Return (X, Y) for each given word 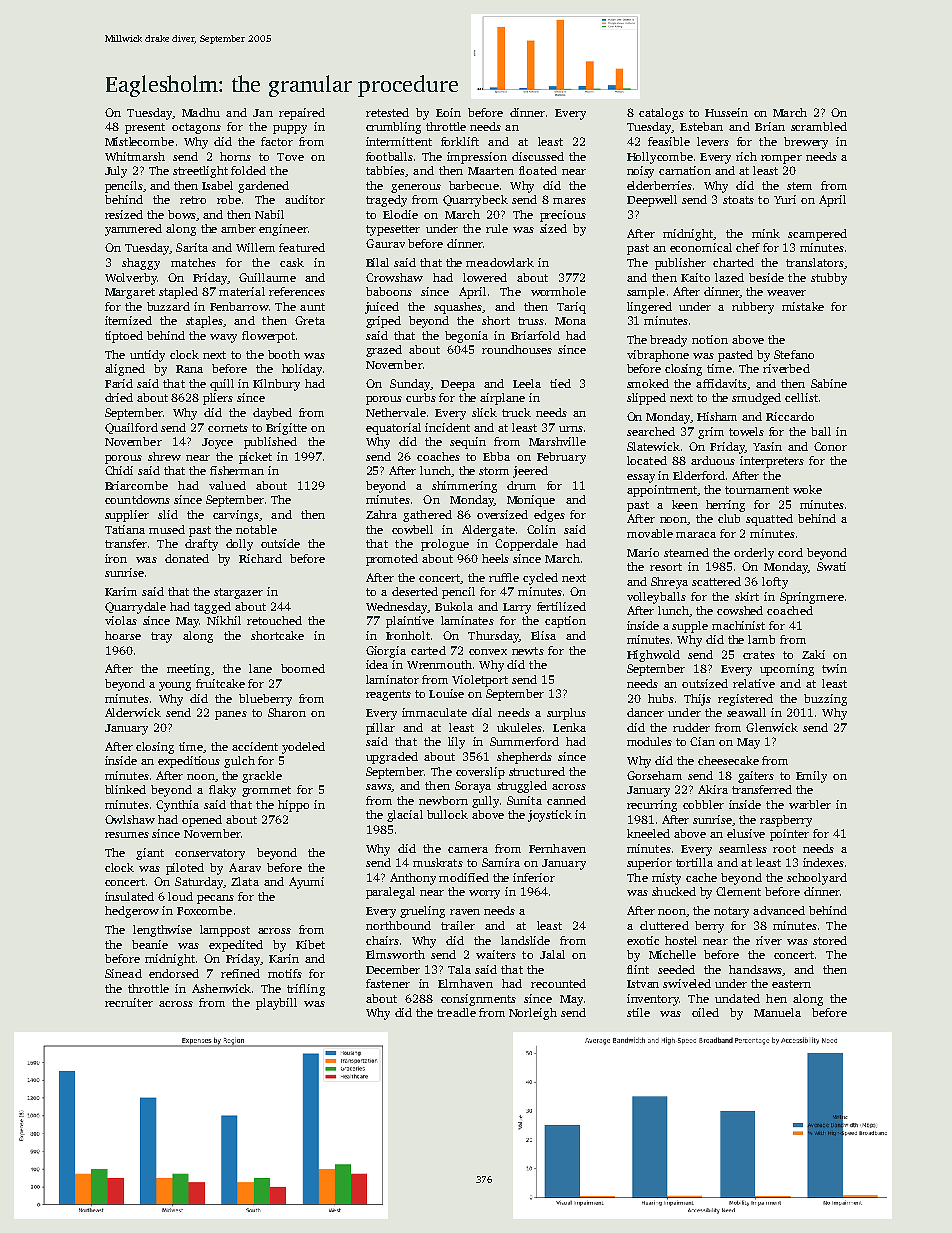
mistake (803, 306)
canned (566, 800)
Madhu (201, 112)
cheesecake (728, 760)
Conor (830, 446)
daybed (272, 414)
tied (560, 383)
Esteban (701, 126)
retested (387, 112)
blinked (125, 789)
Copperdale (526, 545)
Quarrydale (135, 608)
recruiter (129, 1002)
